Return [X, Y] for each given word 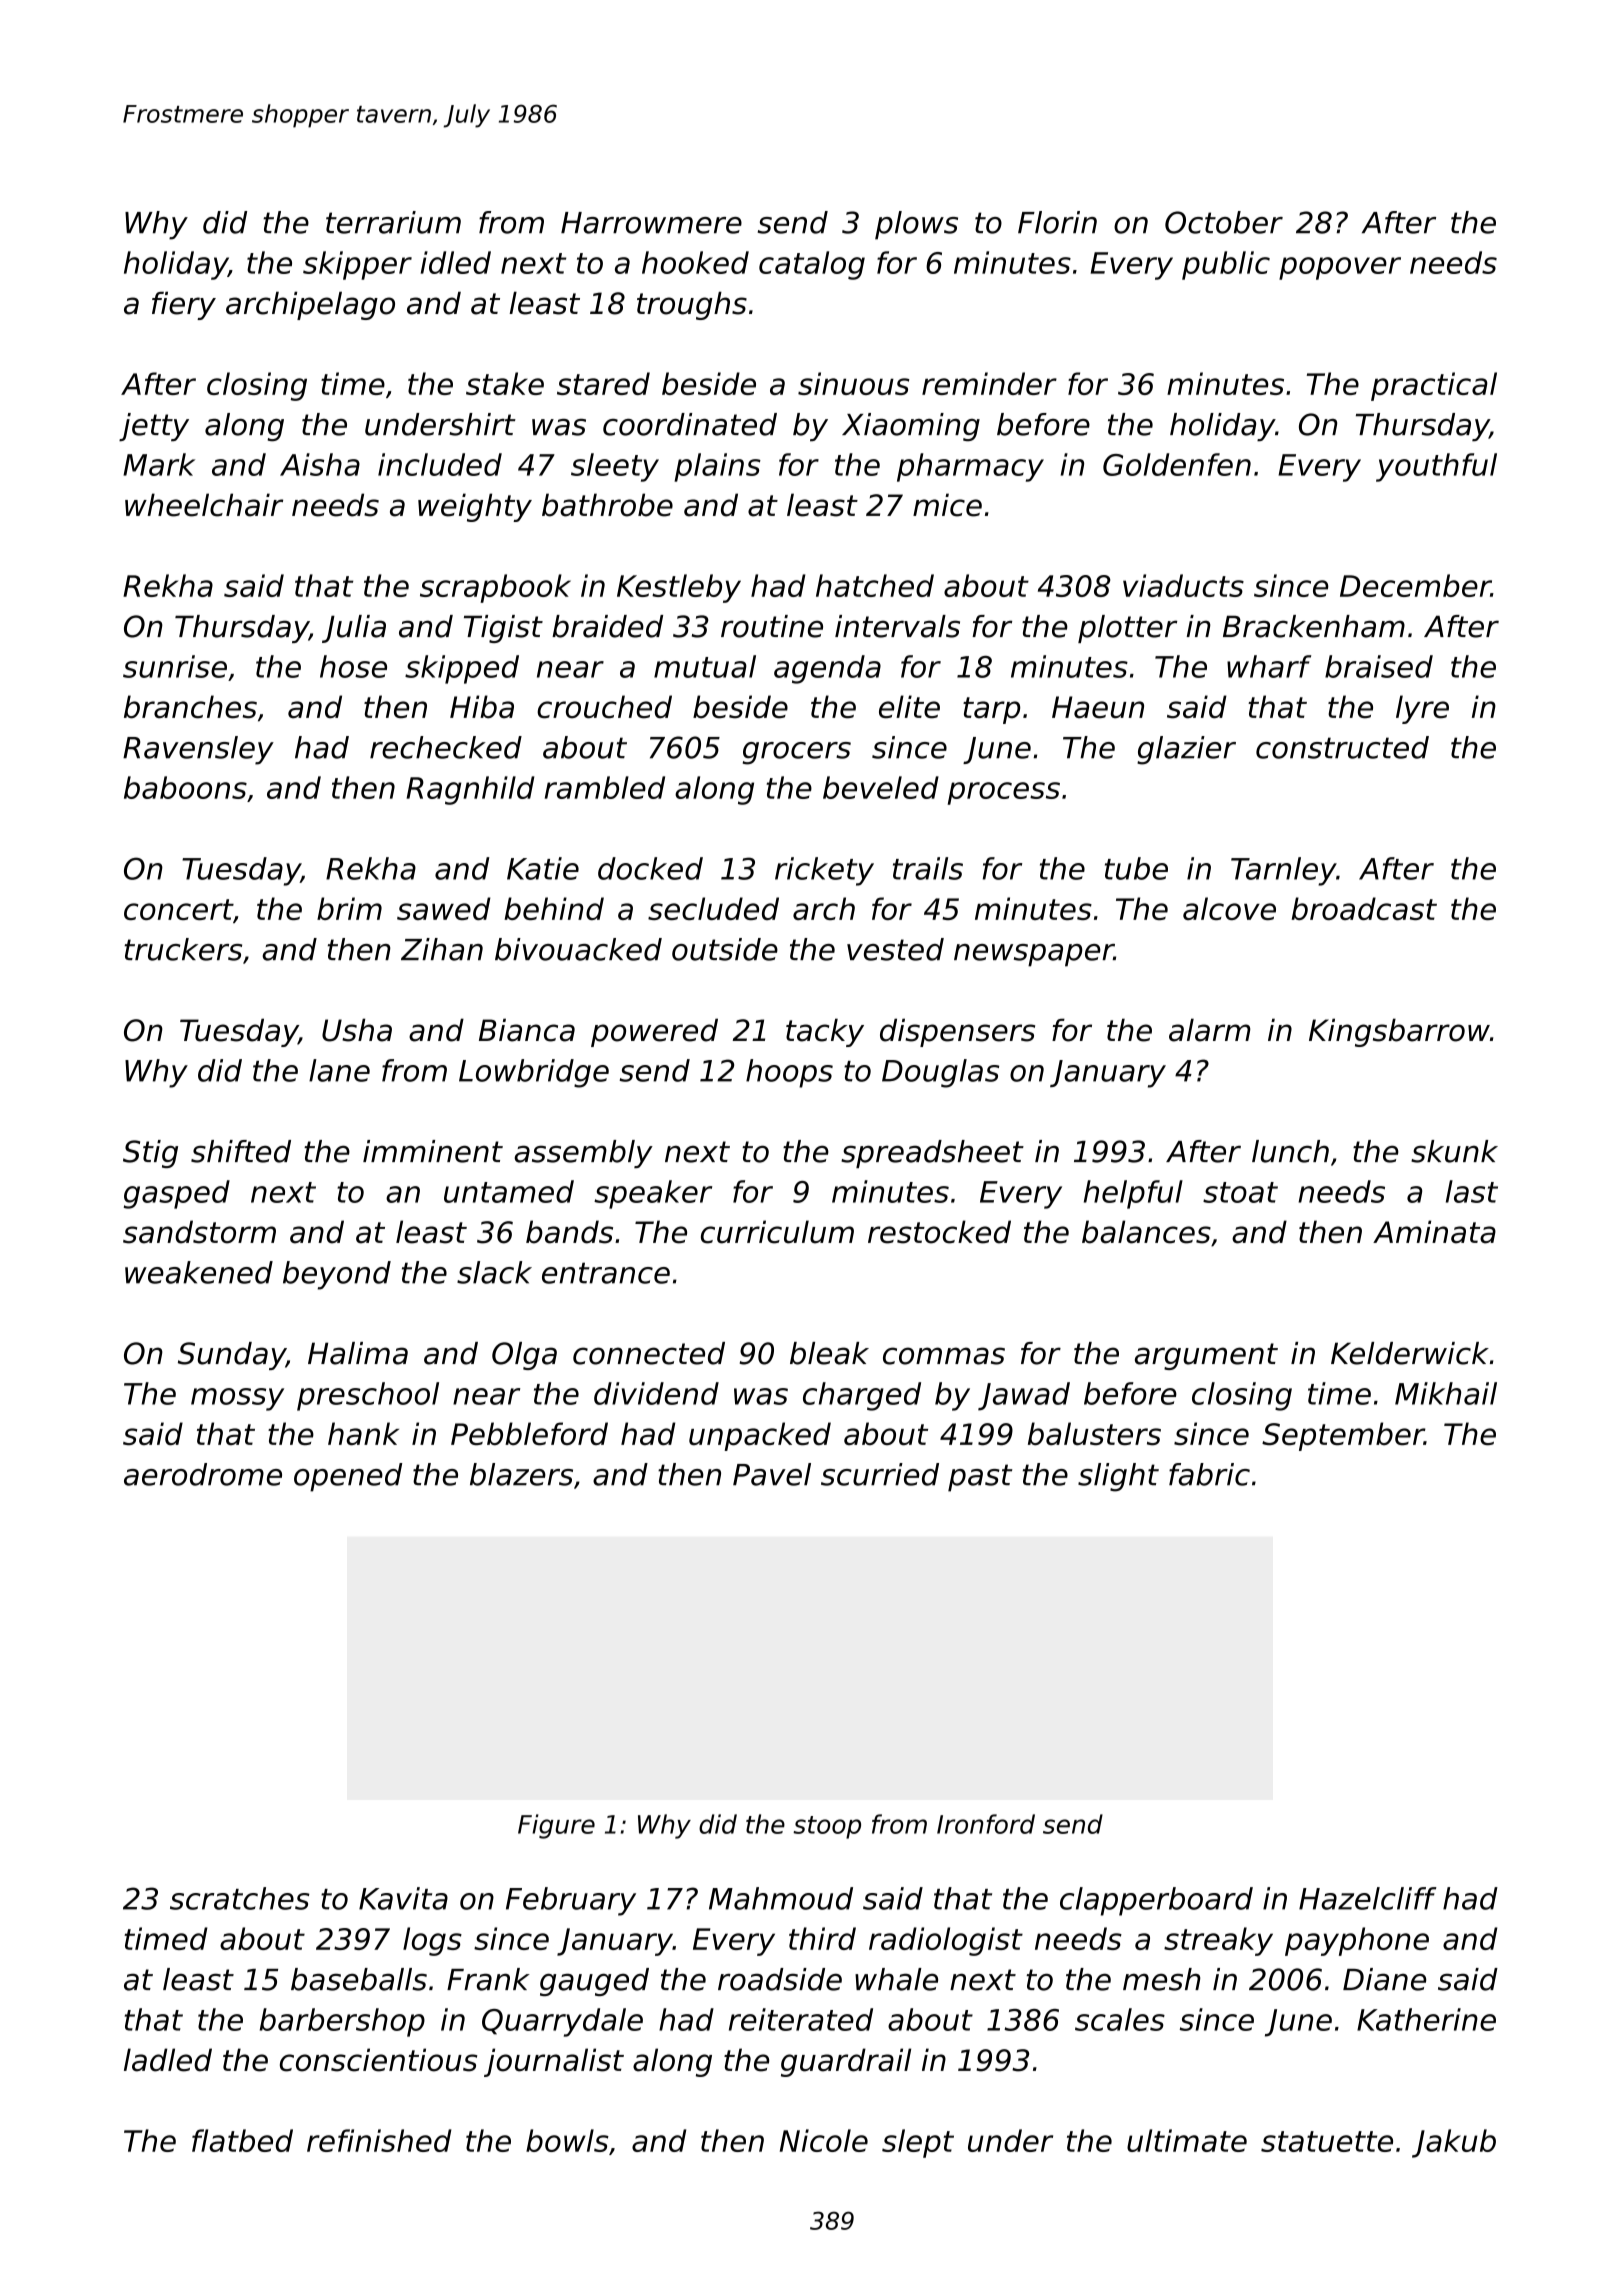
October [1224, 222]
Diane [1384, 1979]
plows [916, 225]
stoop [827, 1827]
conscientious [378, 2060]
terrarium [393, 222]
